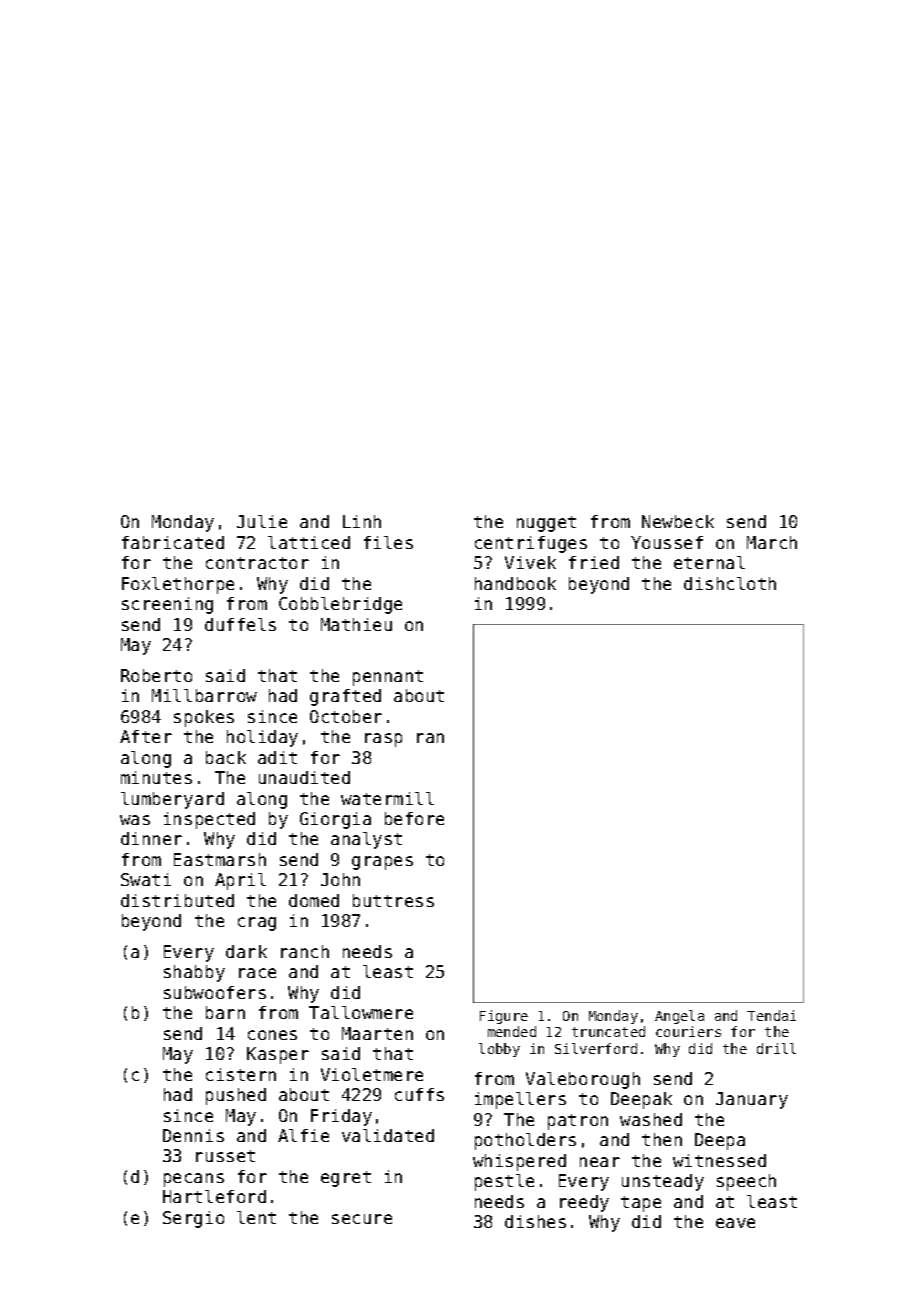  What do you see at coordinates (193, 1219) in the document?
I see `Sergio` at bounding box center [193, 1219].
